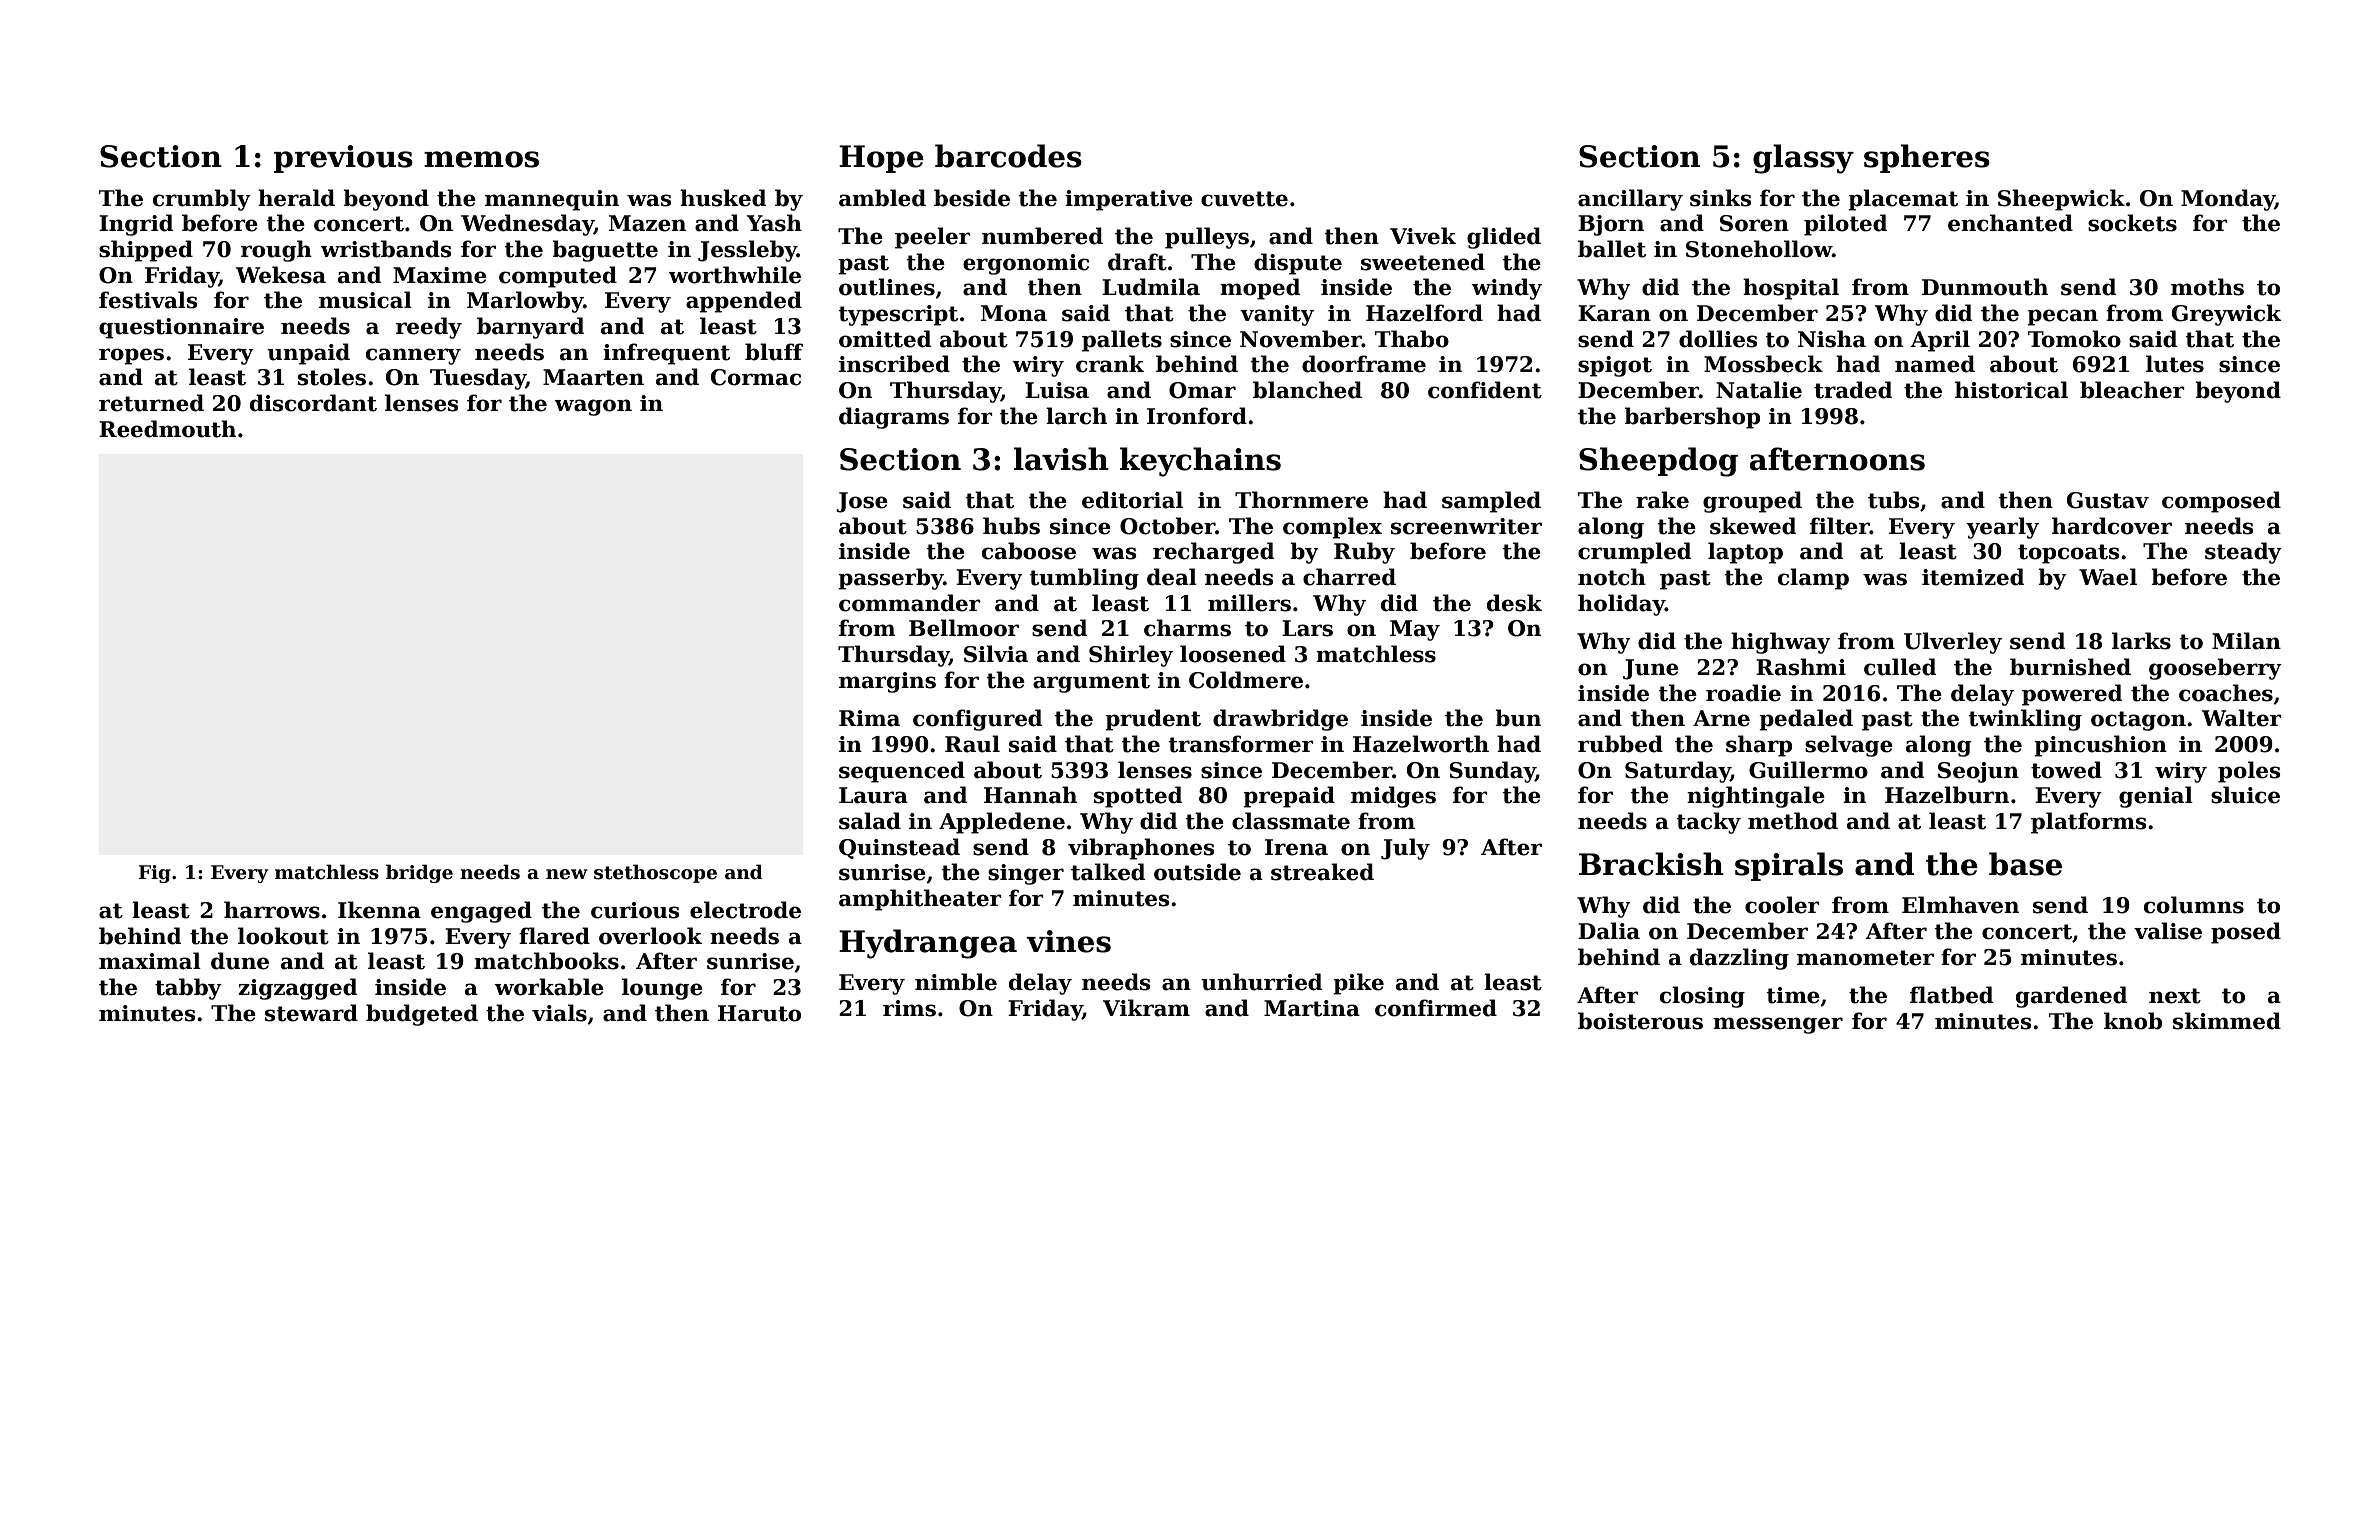 The height and width of the image is (1540, 2380). What do you see at coordinates (311, 1013) in the image?
I see `steward` at bounding box center [311, 1013].
